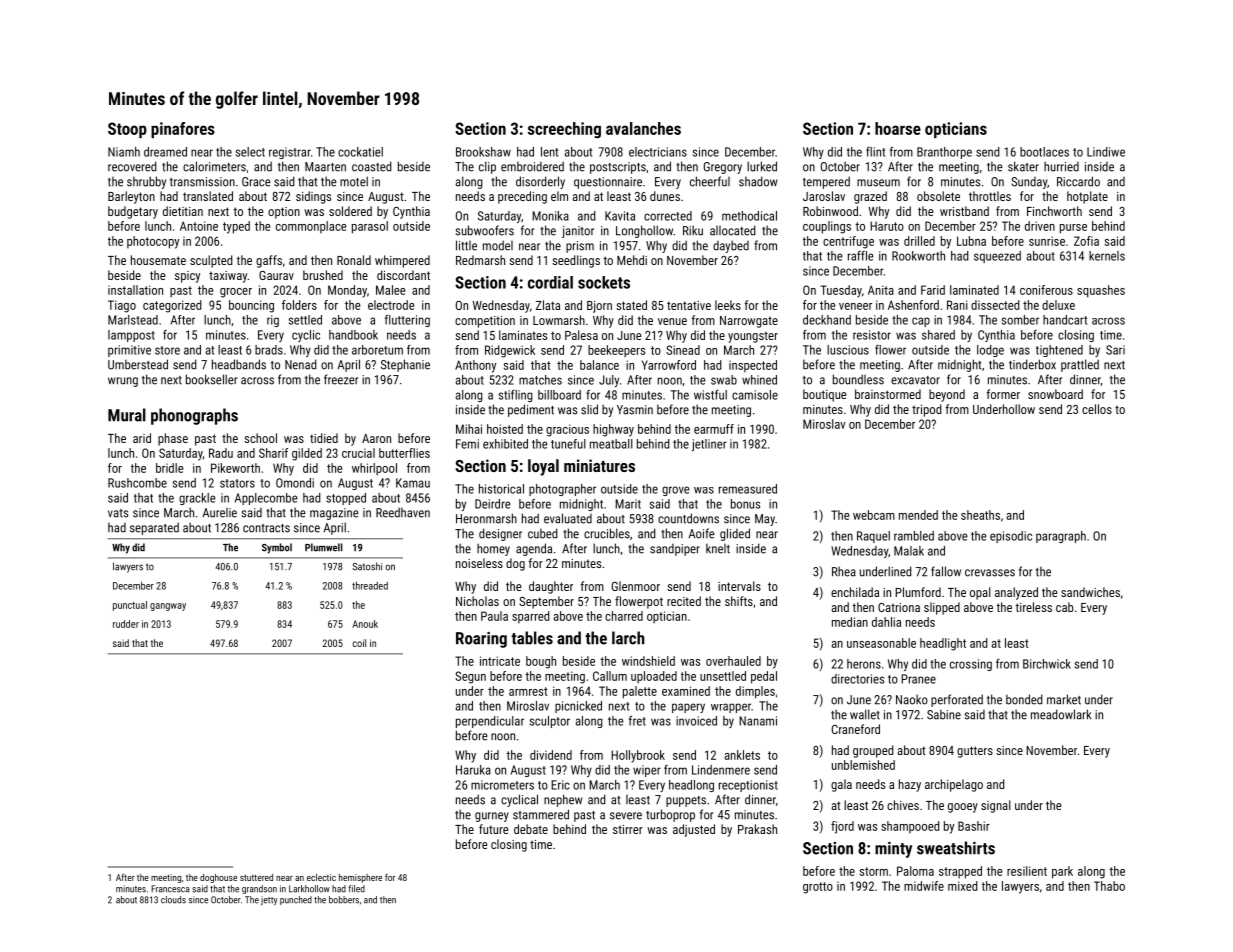 This document has height=952, width=1233. What do you see at coordinates (1064, 699) in the document?
I see `market` at bounding box center [1064, 699].
